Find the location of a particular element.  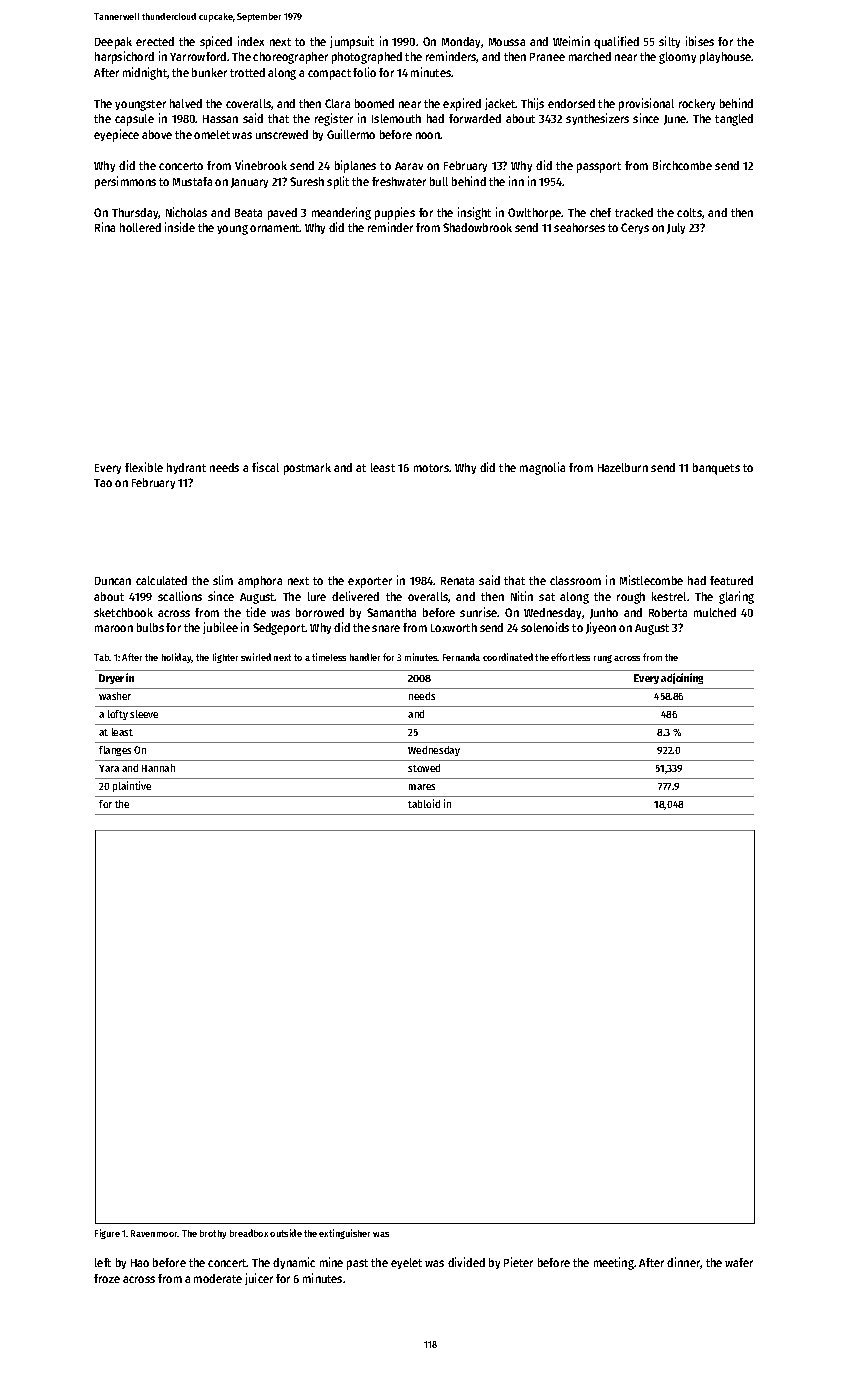

Mistlecombe is located at coordinates (651, 580).
